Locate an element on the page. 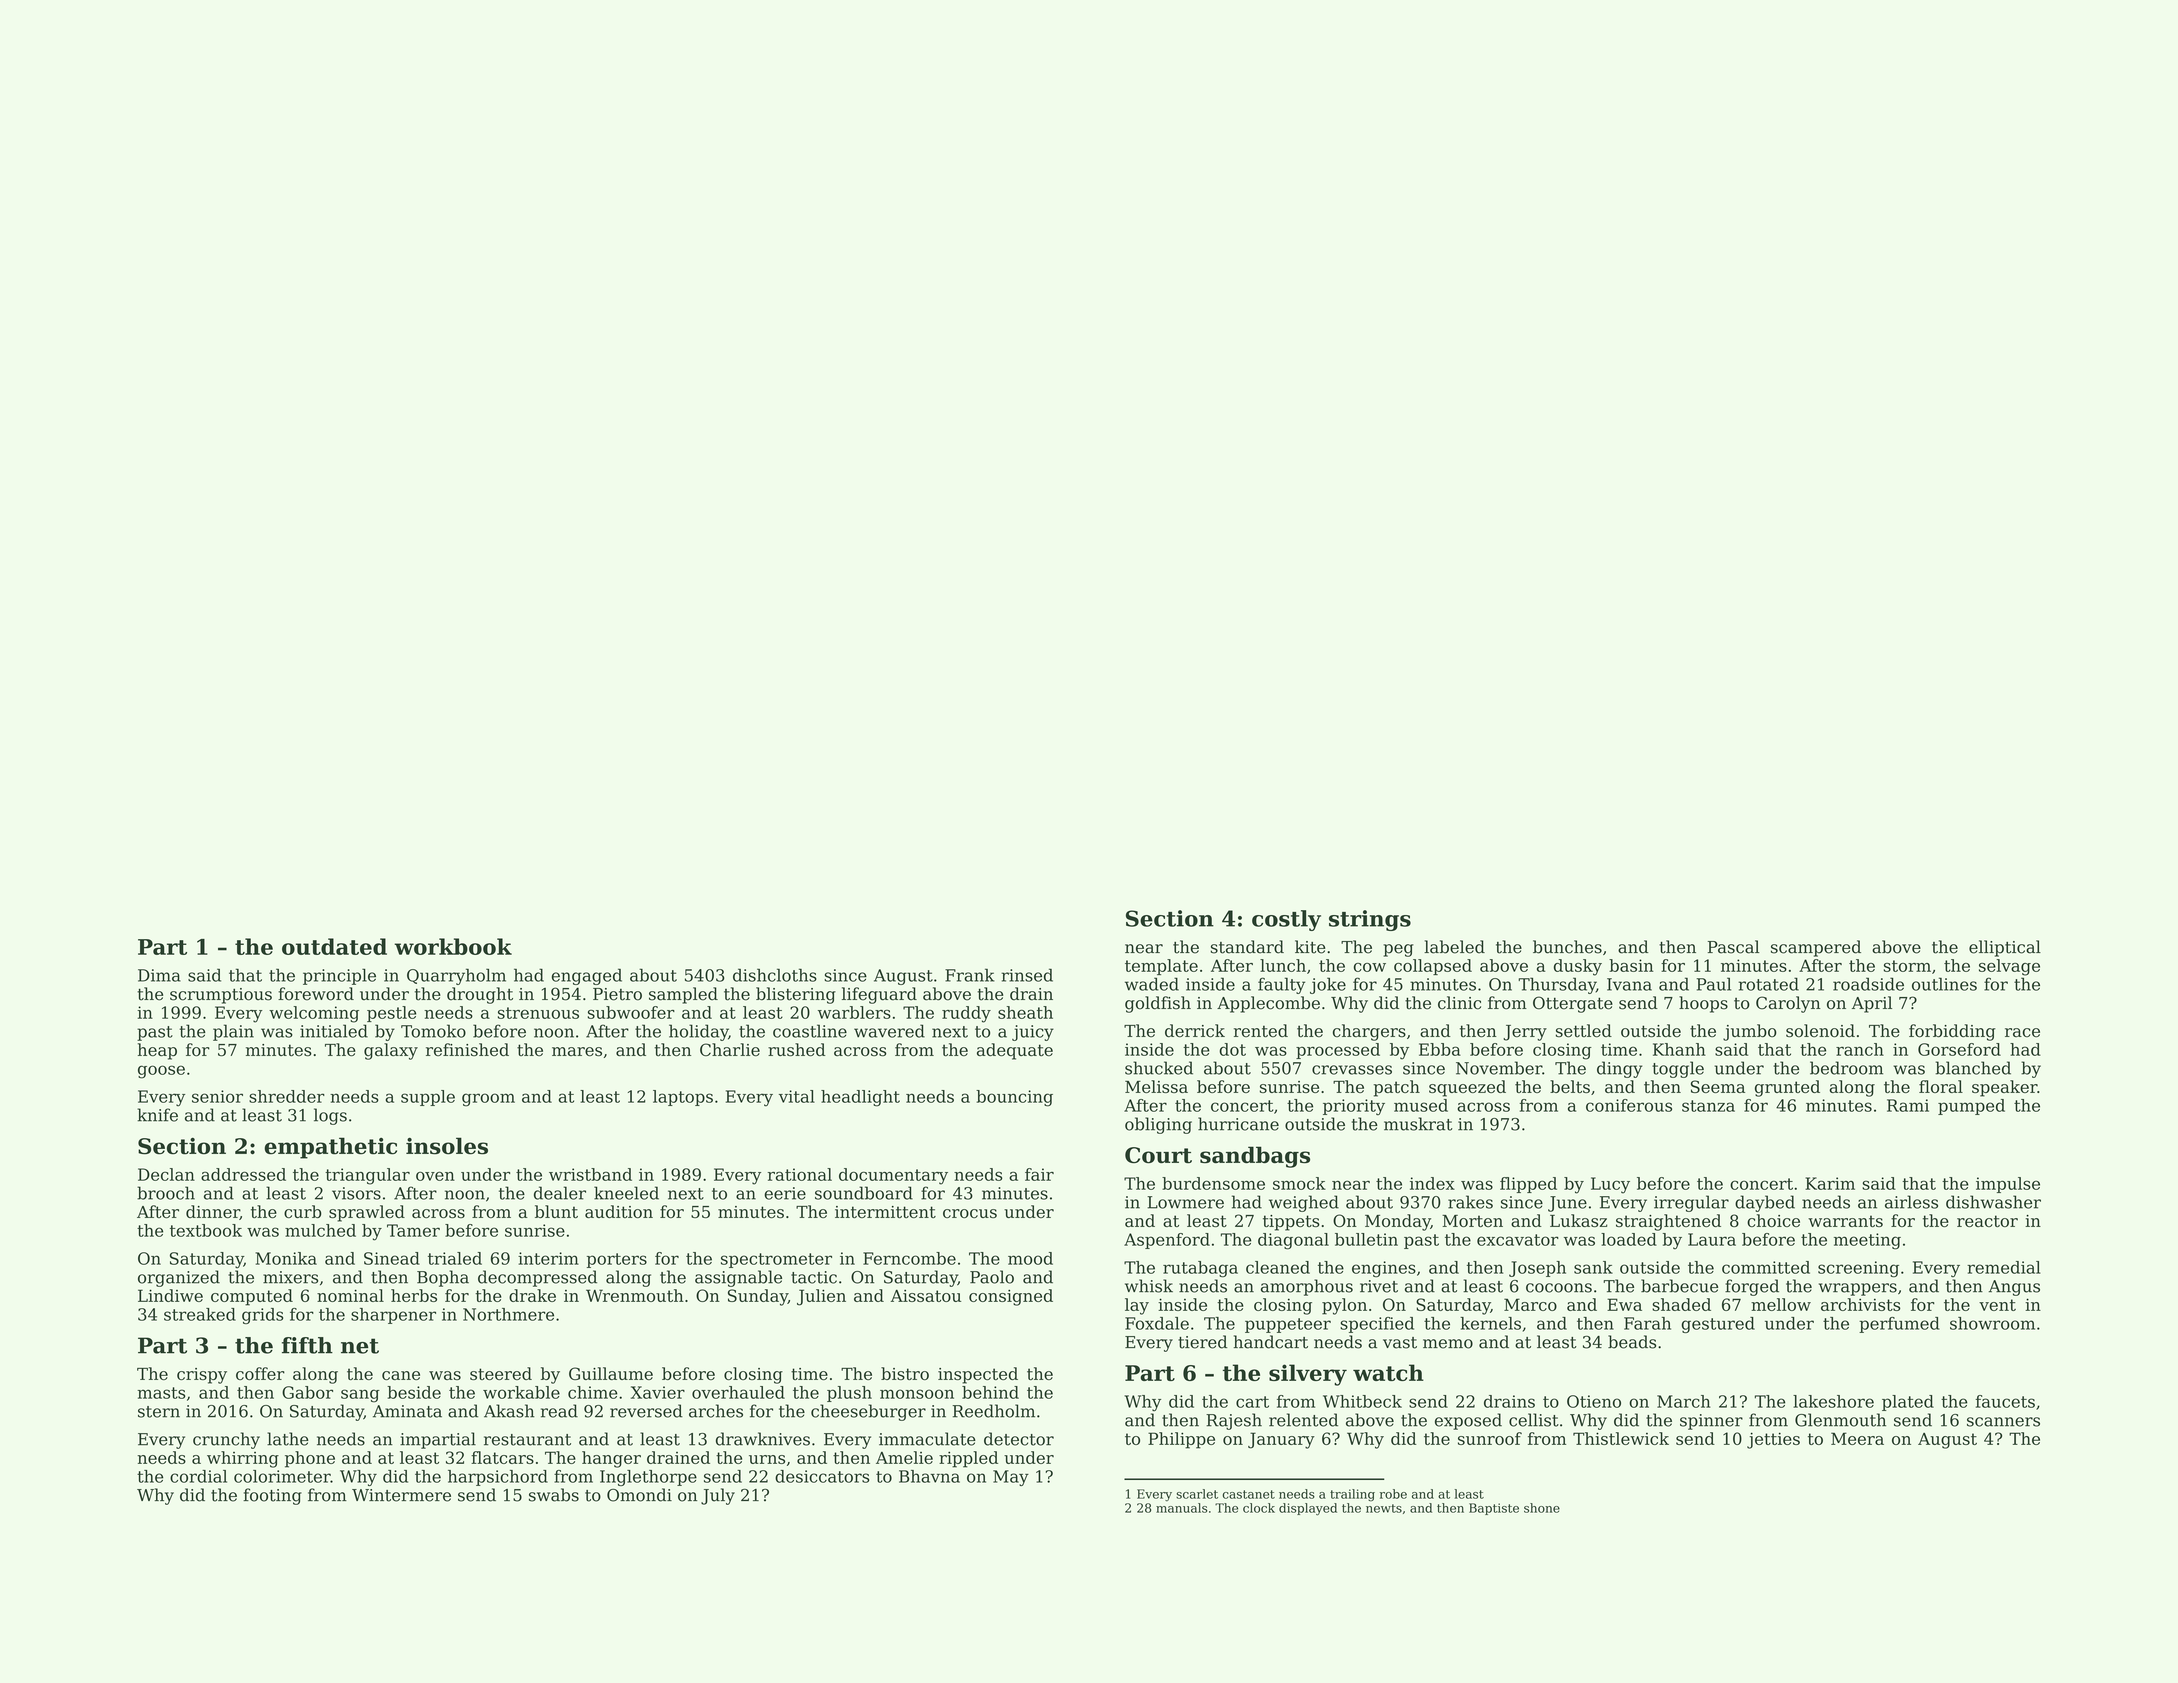  mulched is located at coordinates (320, 1230).
